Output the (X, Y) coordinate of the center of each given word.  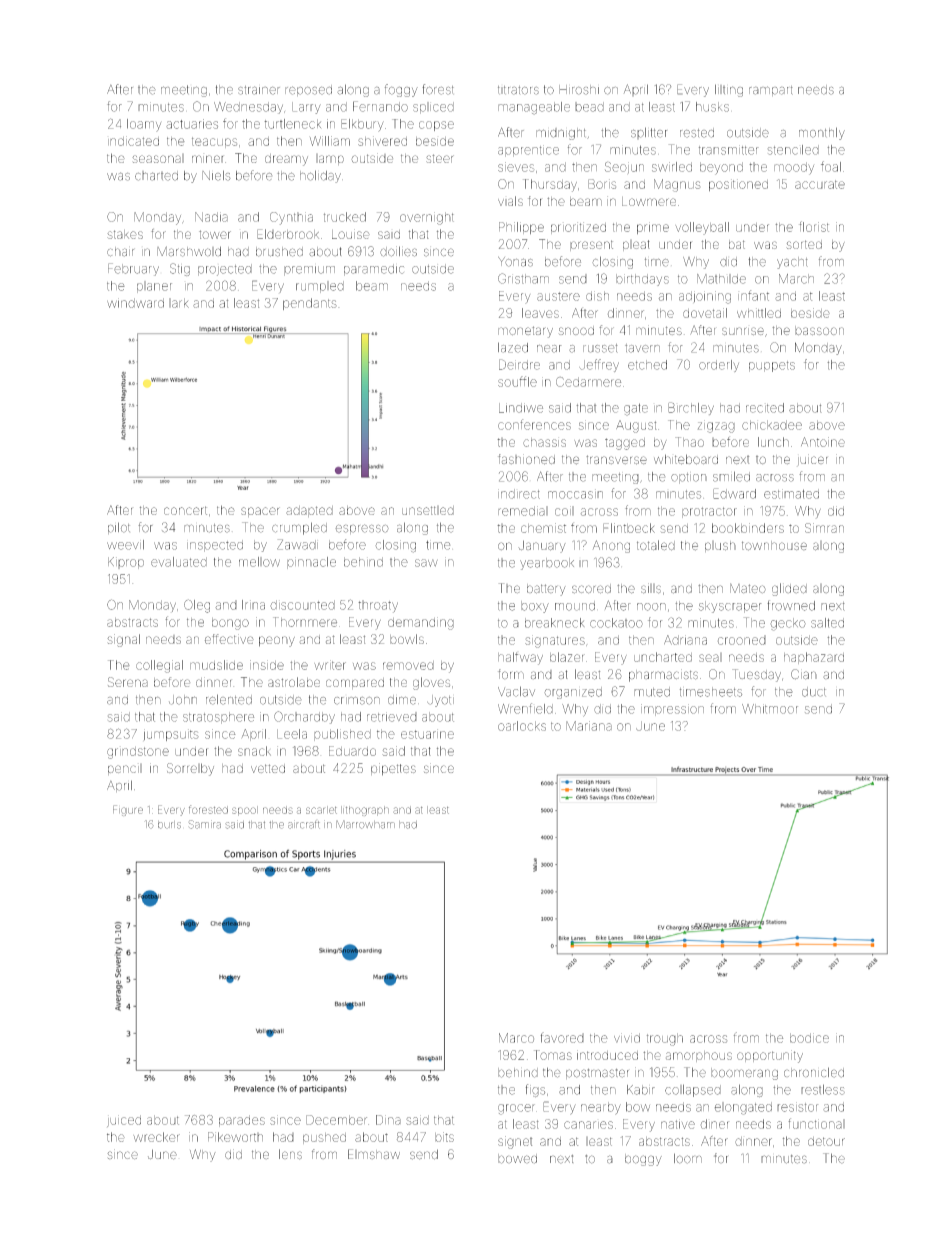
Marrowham (365, 824)
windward (135, 303)
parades (242, 1121)
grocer (516, 1109)
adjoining (705, 297)
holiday (320, 176)
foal (831, 166)
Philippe (521, 228)
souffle (517, 381)
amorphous (699, 1056)
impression (672, 710)
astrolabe (294, 682)
